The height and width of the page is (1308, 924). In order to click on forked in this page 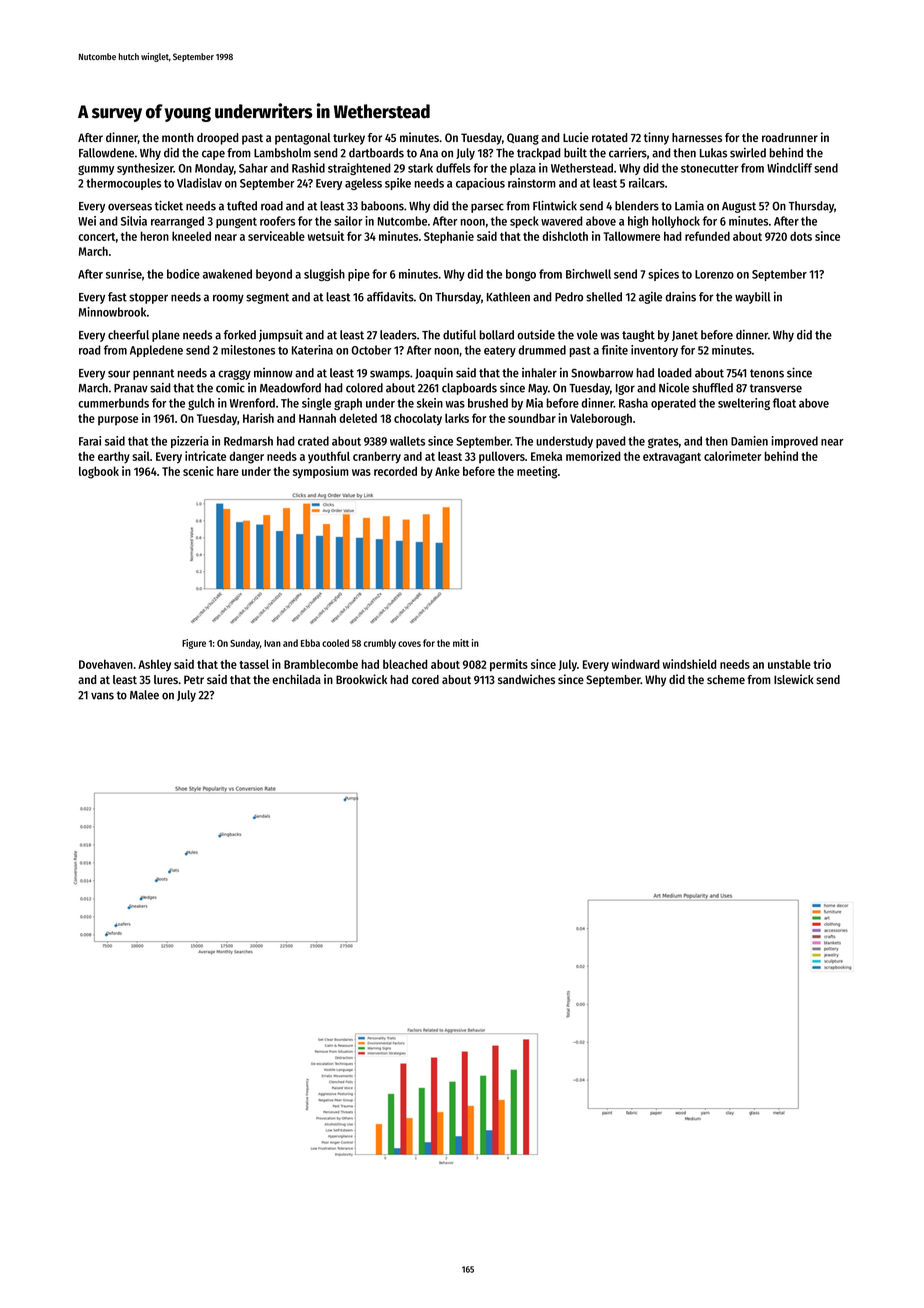, I will do `click(240, 335)`.
